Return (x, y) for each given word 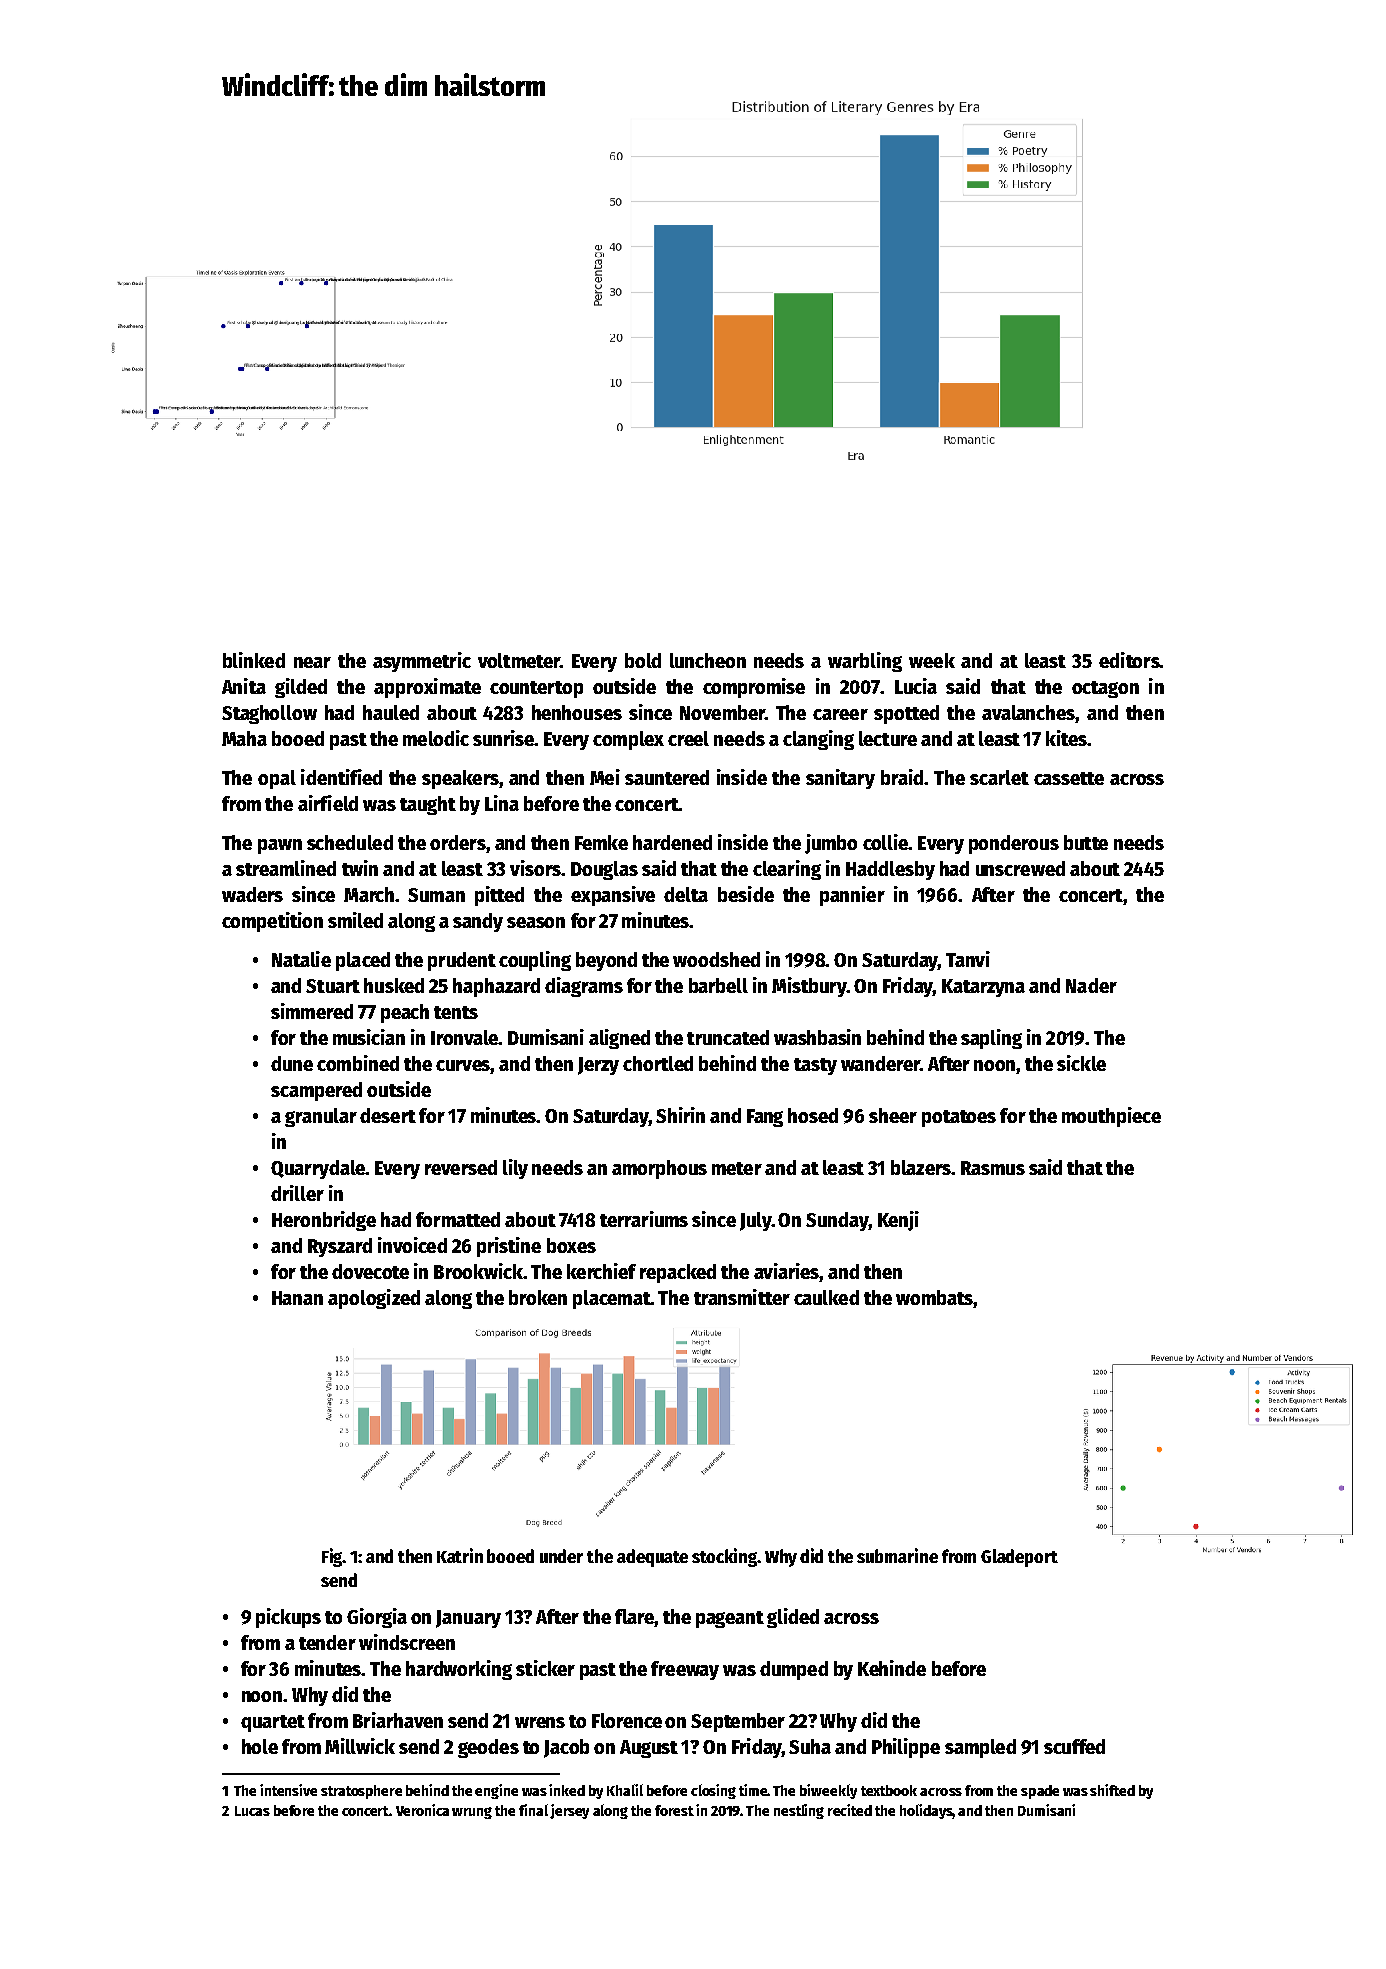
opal (277, 779)
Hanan (297, 1298)
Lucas (252, 1811)
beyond (606, 961)
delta (686, 894)
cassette (1069, 778)
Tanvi (968, 959)
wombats (934, 1297)
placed (363, 961)
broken (538, 1297)
